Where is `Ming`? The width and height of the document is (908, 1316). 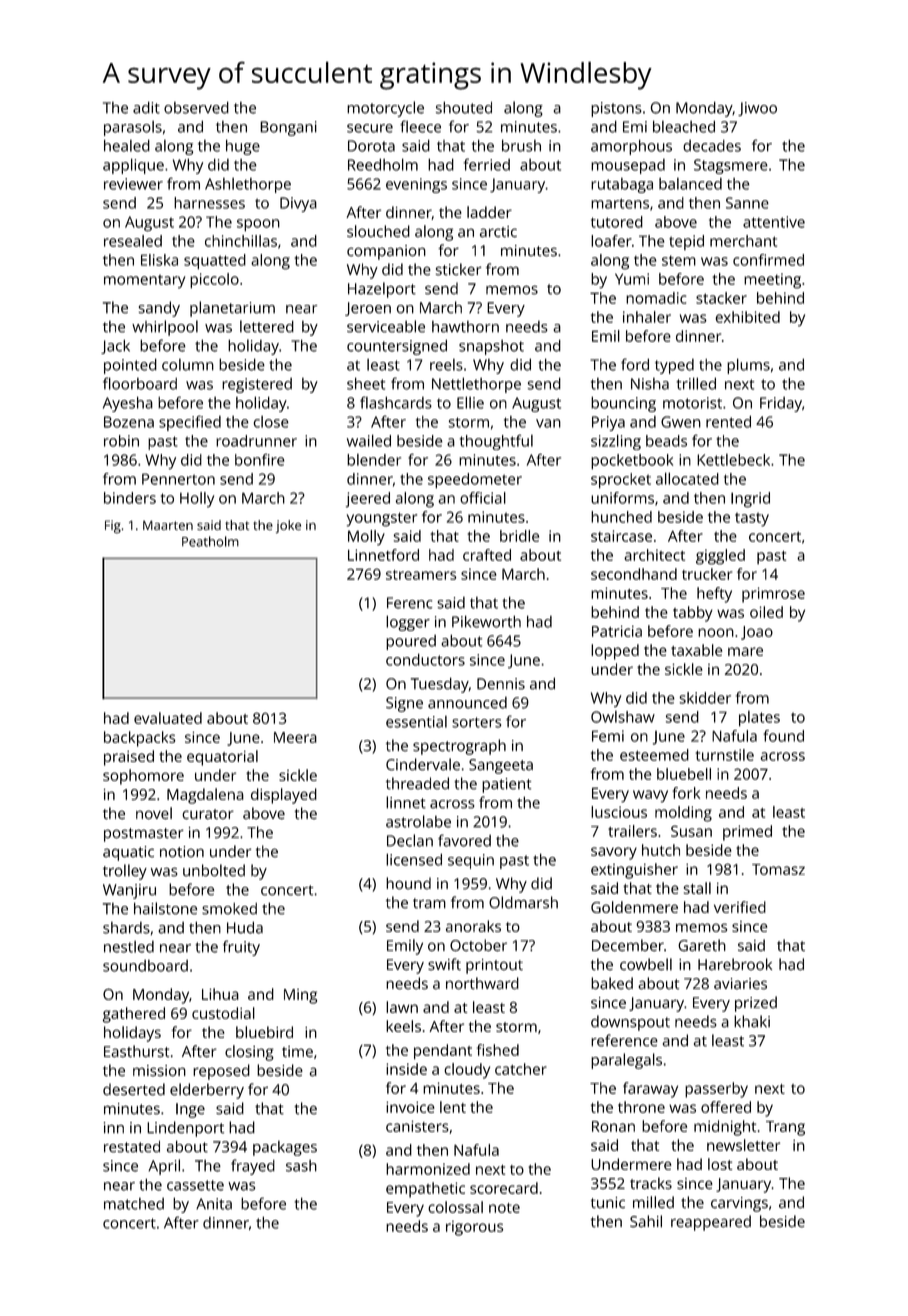 Ming is located at coordinates (300, 996).
